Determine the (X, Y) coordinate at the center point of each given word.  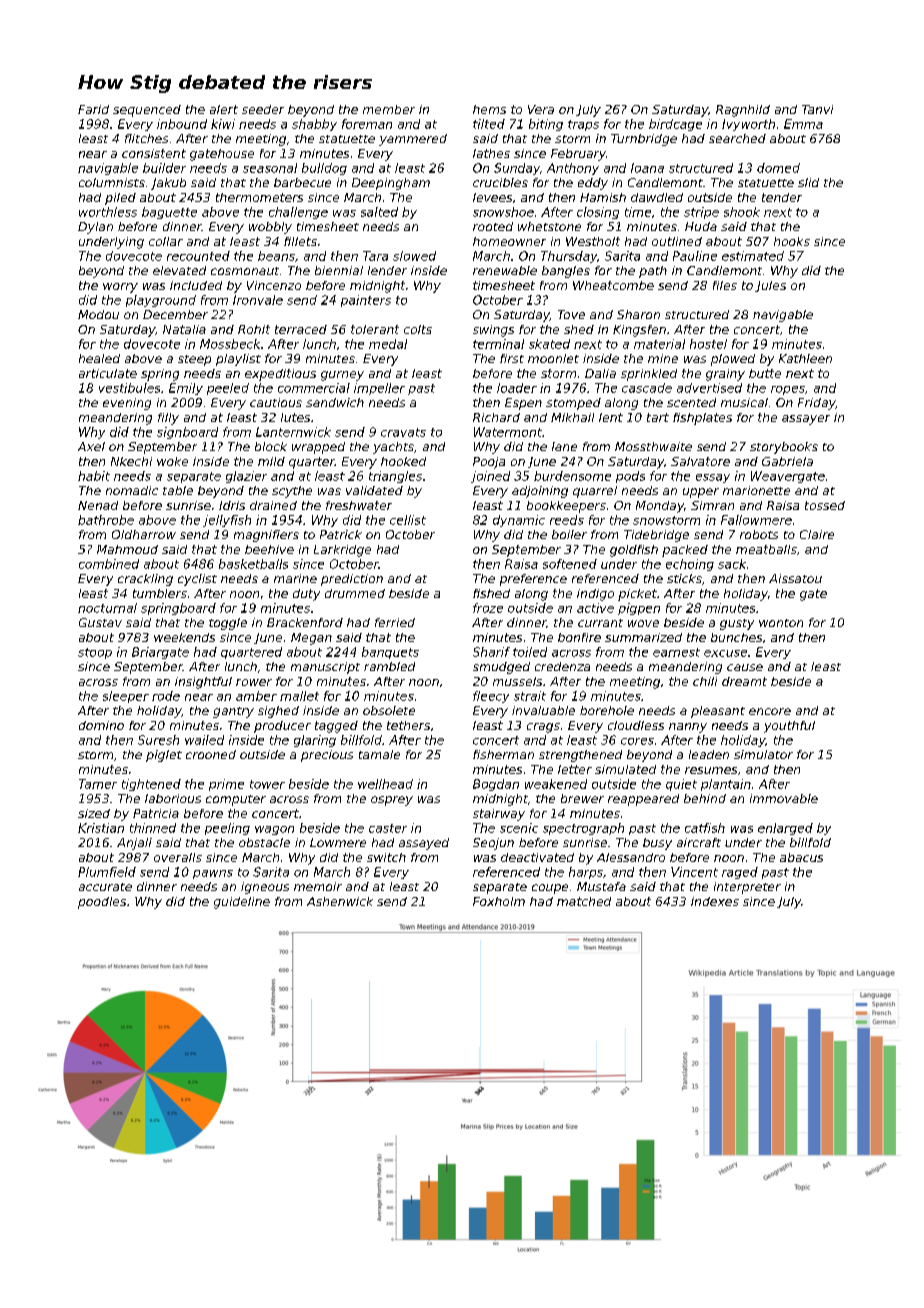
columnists (112, 182)
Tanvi (817, 109)
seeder (263, 109)
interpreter (747, 888)
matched (584, 901)
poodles (102, 903)
